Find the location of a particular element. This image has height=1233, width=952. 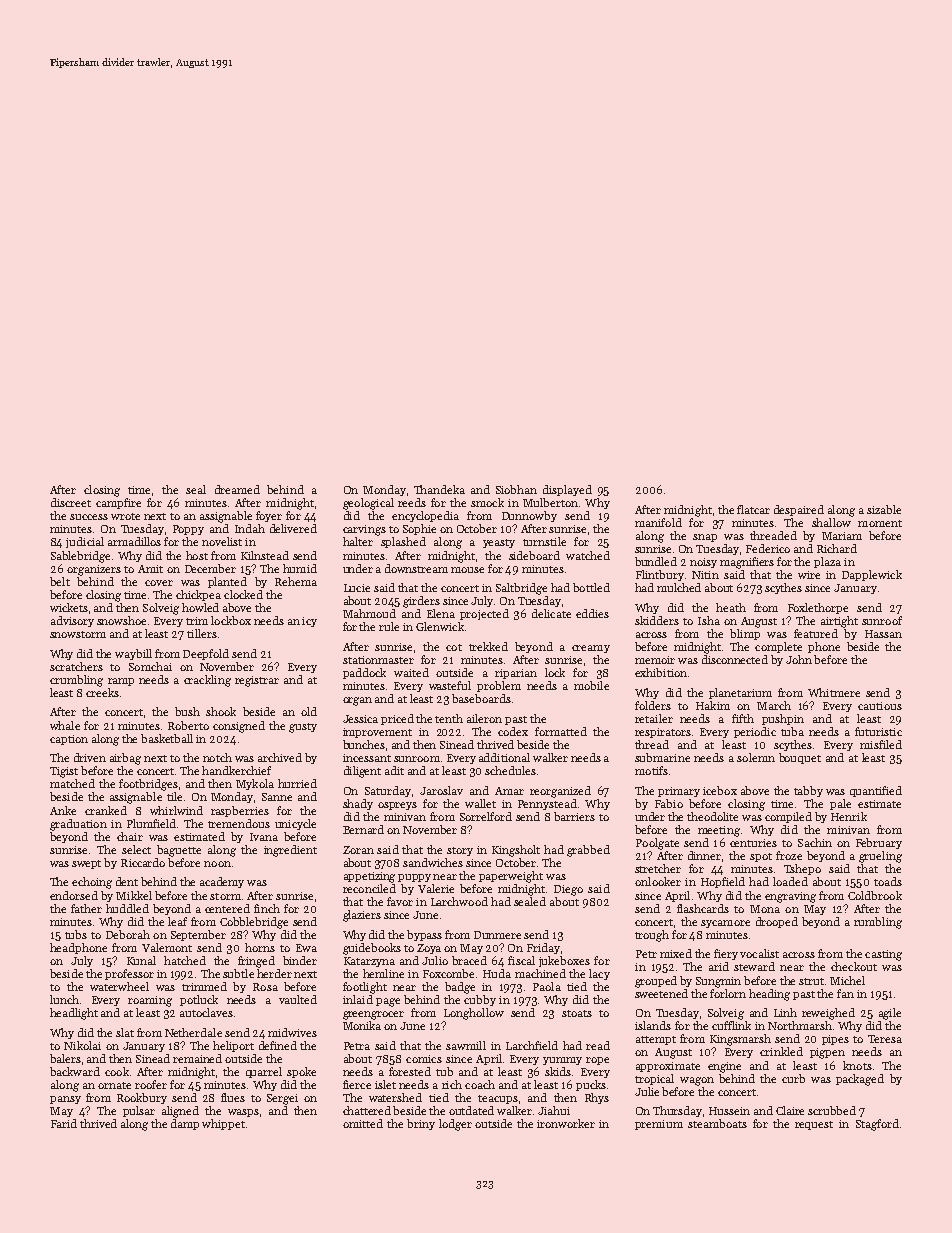

whippet is located at coordinates (223, 1124).
